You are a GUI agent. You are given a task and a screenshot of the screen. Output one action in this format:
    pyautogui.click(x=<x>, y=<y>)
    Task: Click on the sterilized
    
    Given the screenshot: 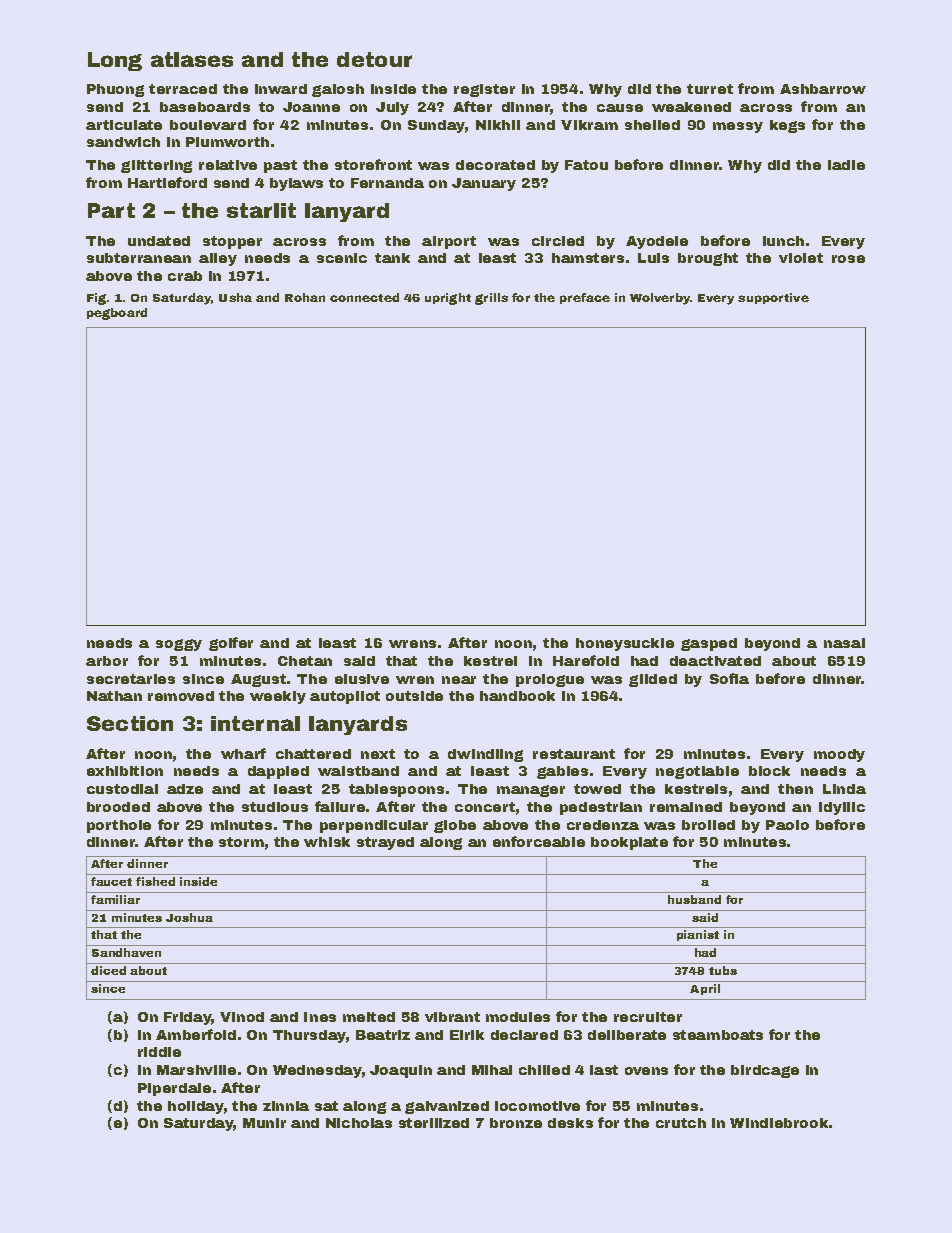 What is the action you would take?
    pyautogui.click(x=434, y=1123)
